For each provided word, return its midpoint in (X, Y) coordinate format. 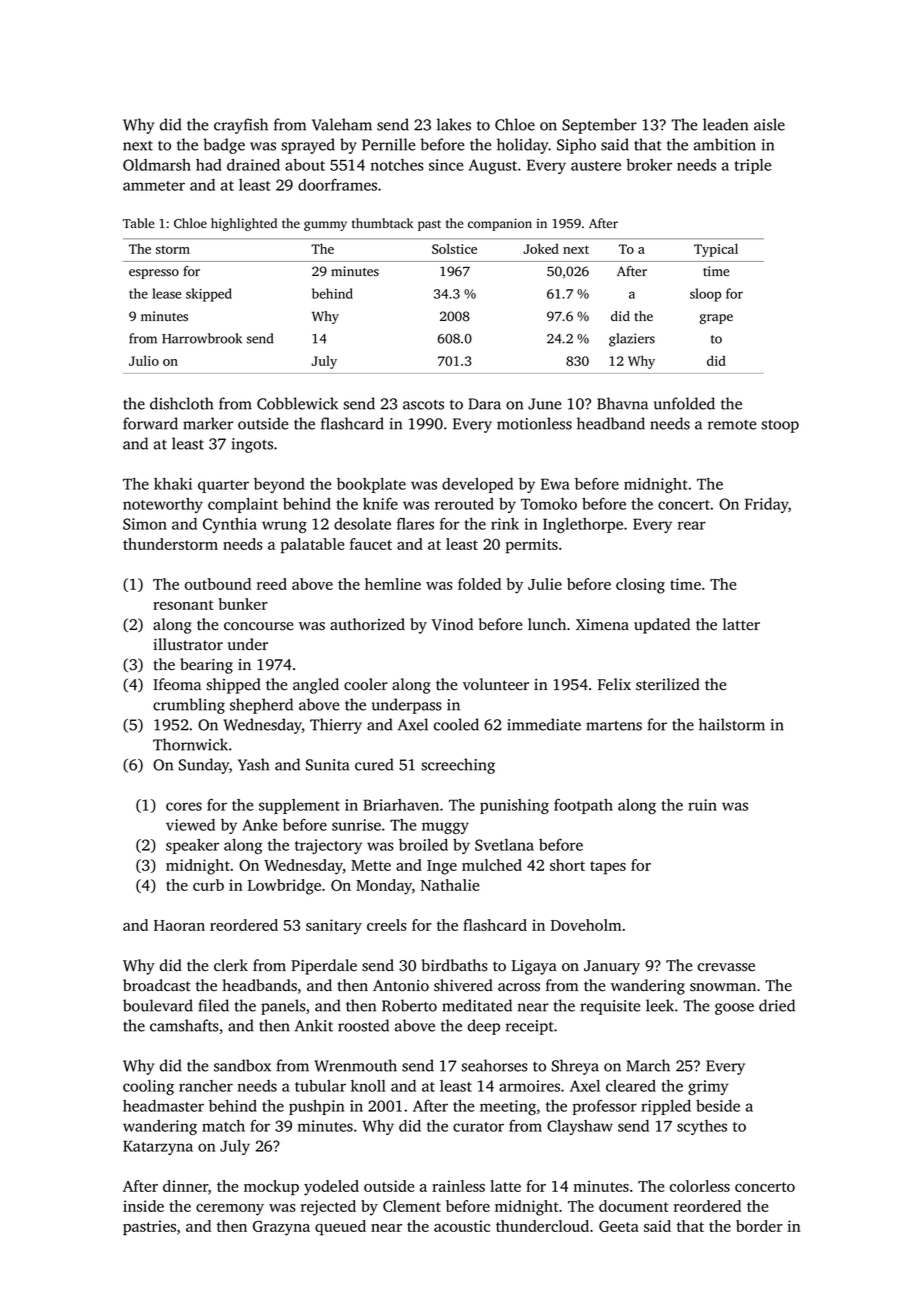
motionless (534, 423)
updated (662, 626)
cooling (148, 1087)
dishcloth (181, 403)
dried (777, 1005)
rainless (458, 1186)
